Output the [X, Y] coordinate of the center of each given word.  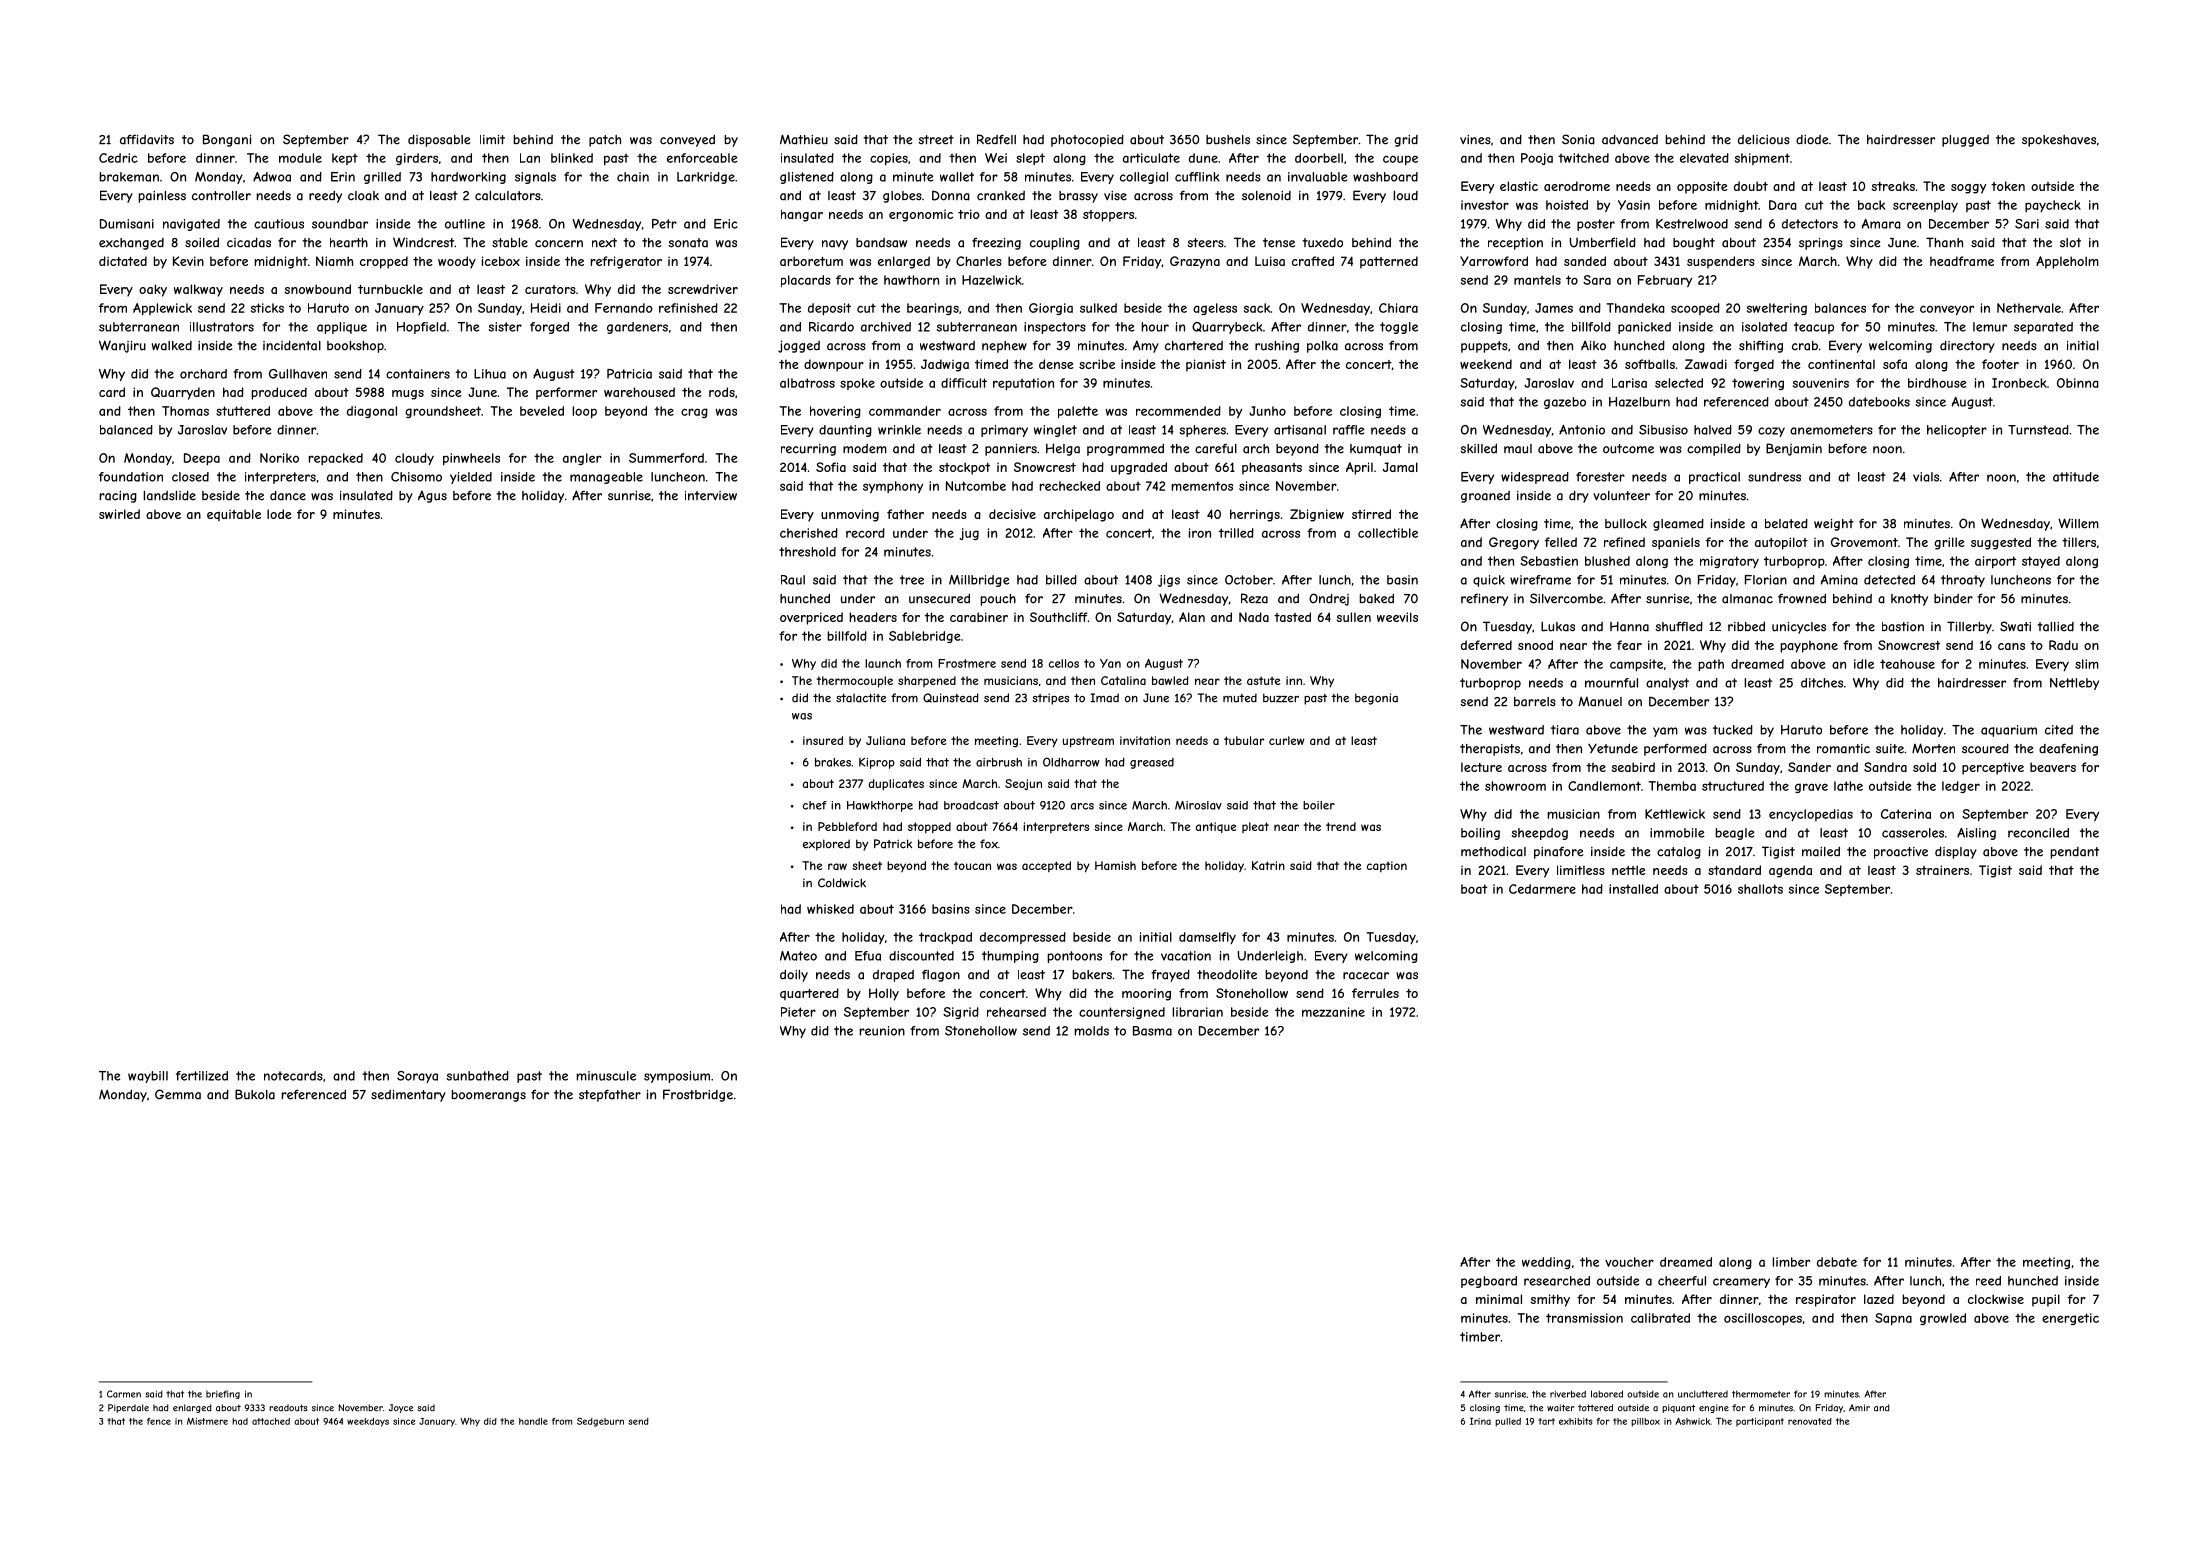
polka [1322, 347]
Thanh [1944, 242]
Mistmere [207, 1421]
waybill [148, 1077]
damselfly [1207, 938]
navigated [191, 225]
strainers [1942, 870]
